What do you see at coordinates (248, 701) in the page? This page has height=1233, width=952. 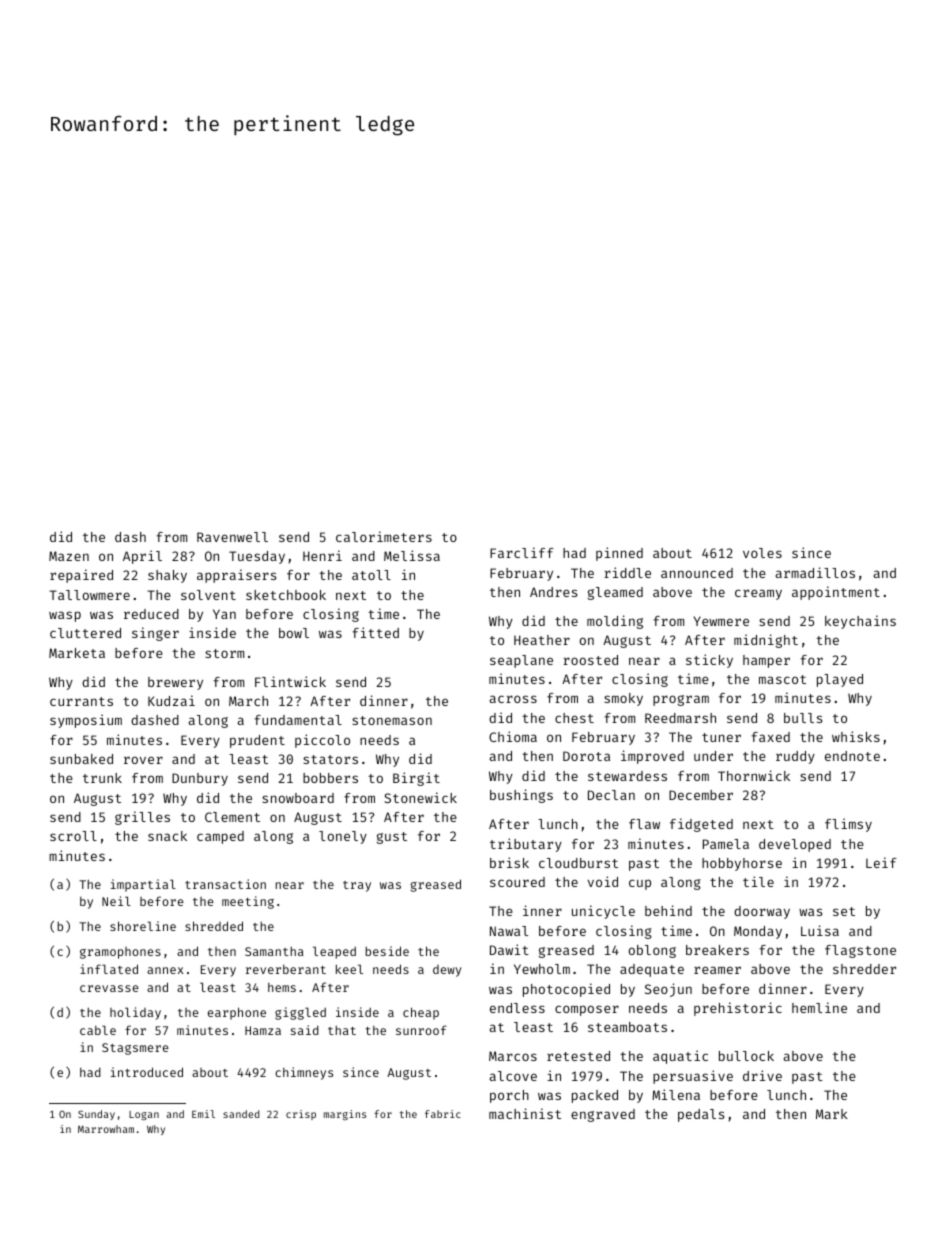 I see `March` at bounding box center [248, 701].
